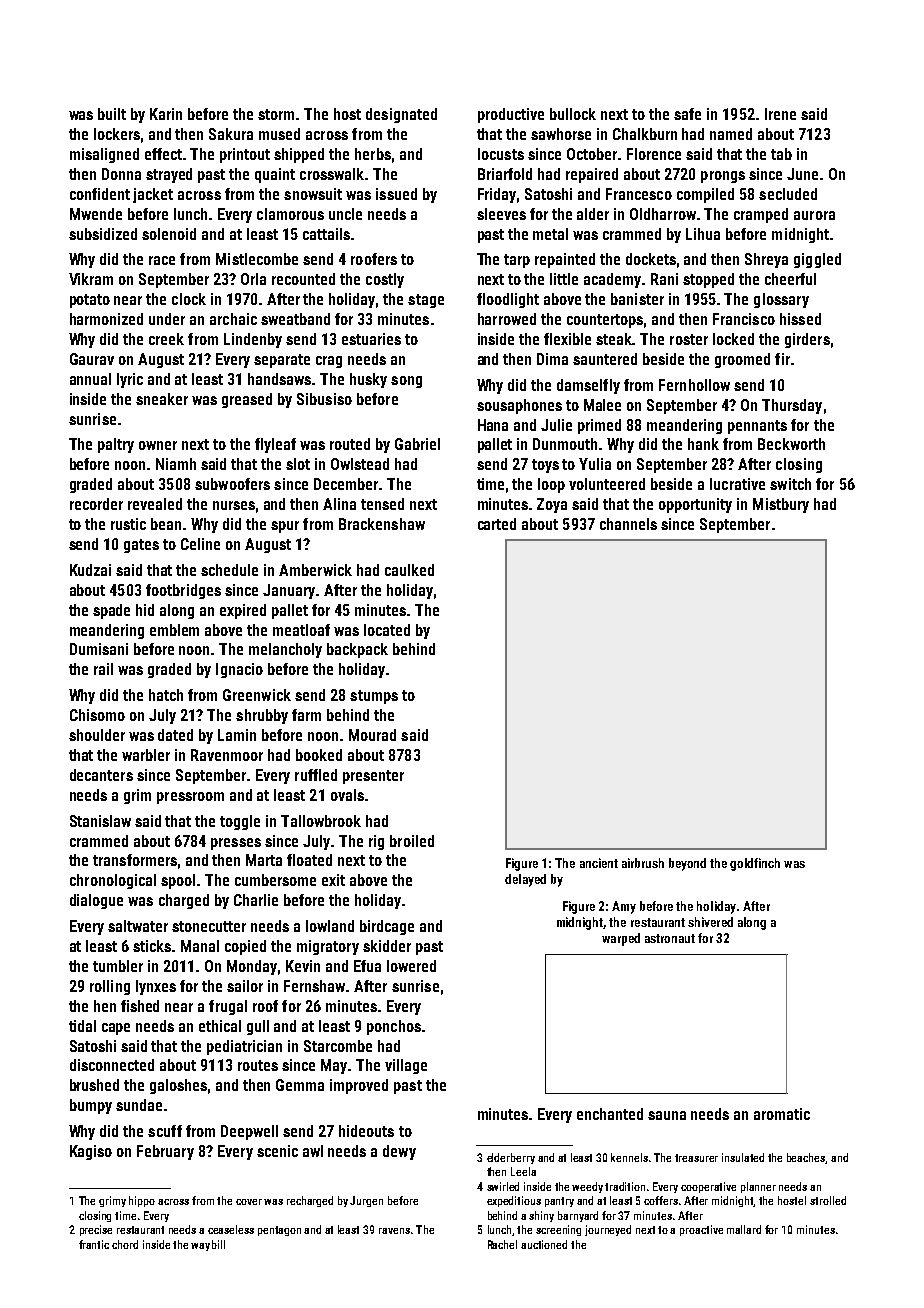  I want to click on little, so click(564, 279).
